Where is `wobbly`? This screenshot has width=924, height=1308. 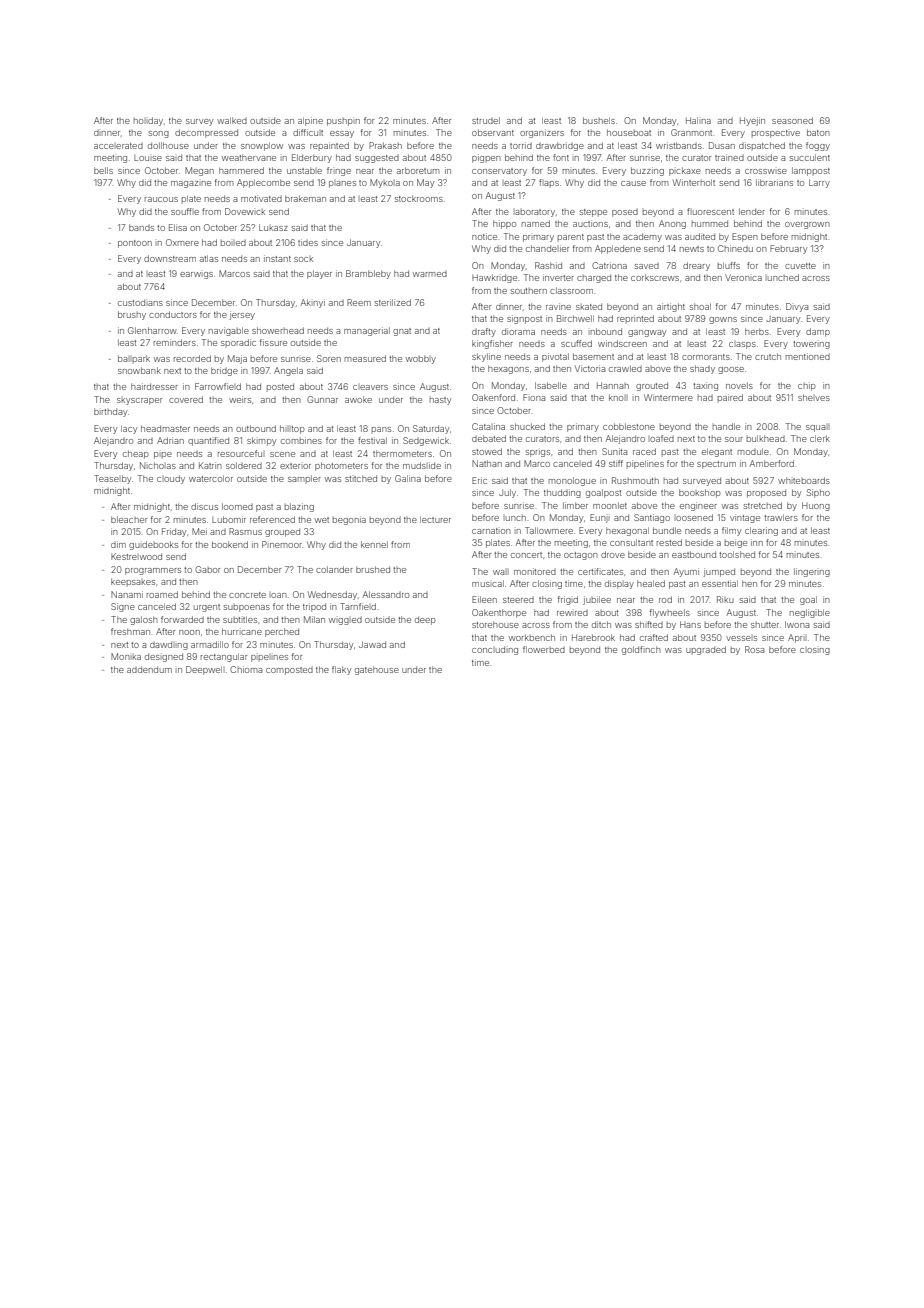 wobbly is located at coordinates (421, 359).
